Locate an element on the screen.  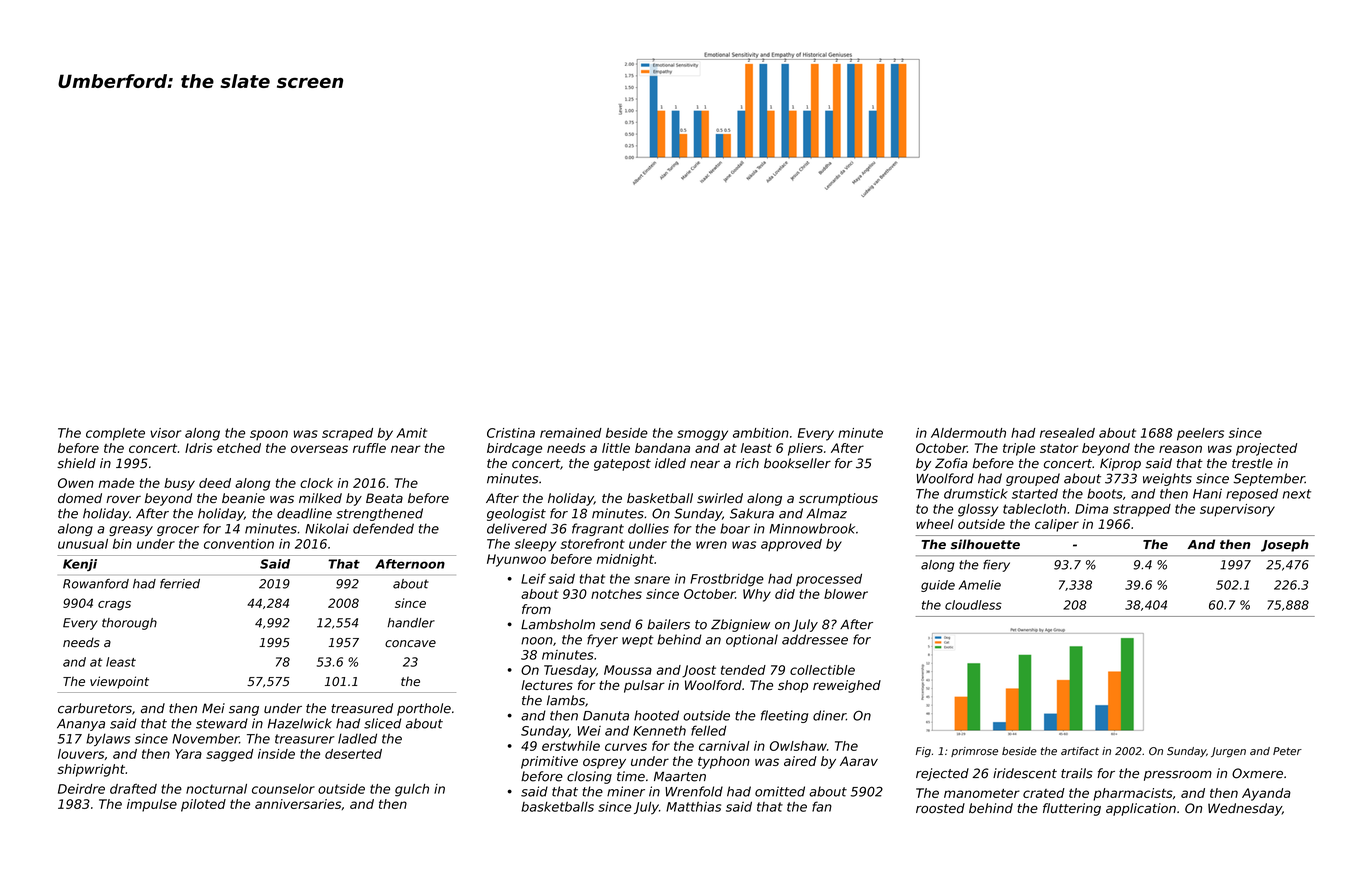
bookseller is located at coordinates (797, 463).
